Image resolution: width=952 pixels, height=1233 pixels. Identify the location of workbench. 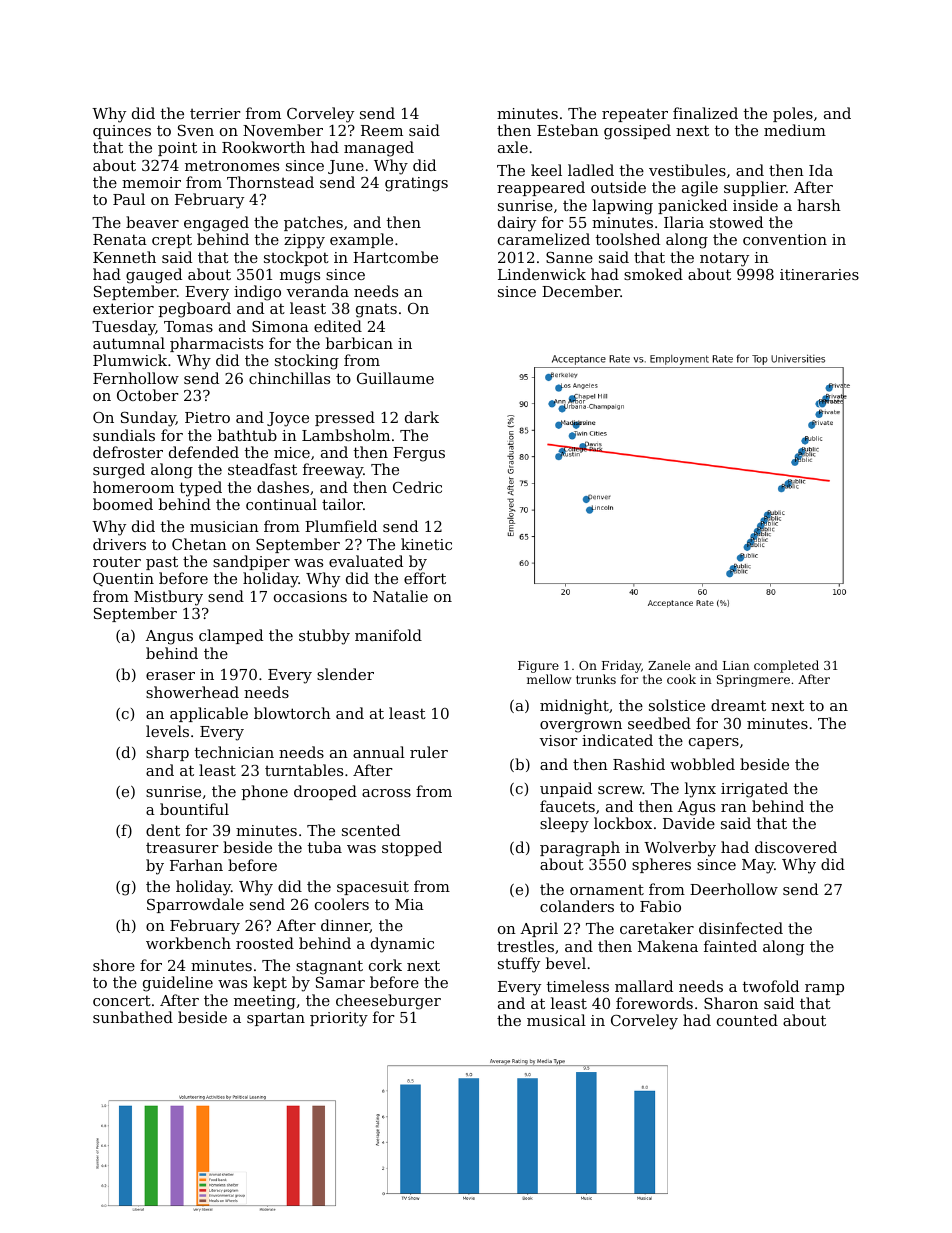
(188, 943).
